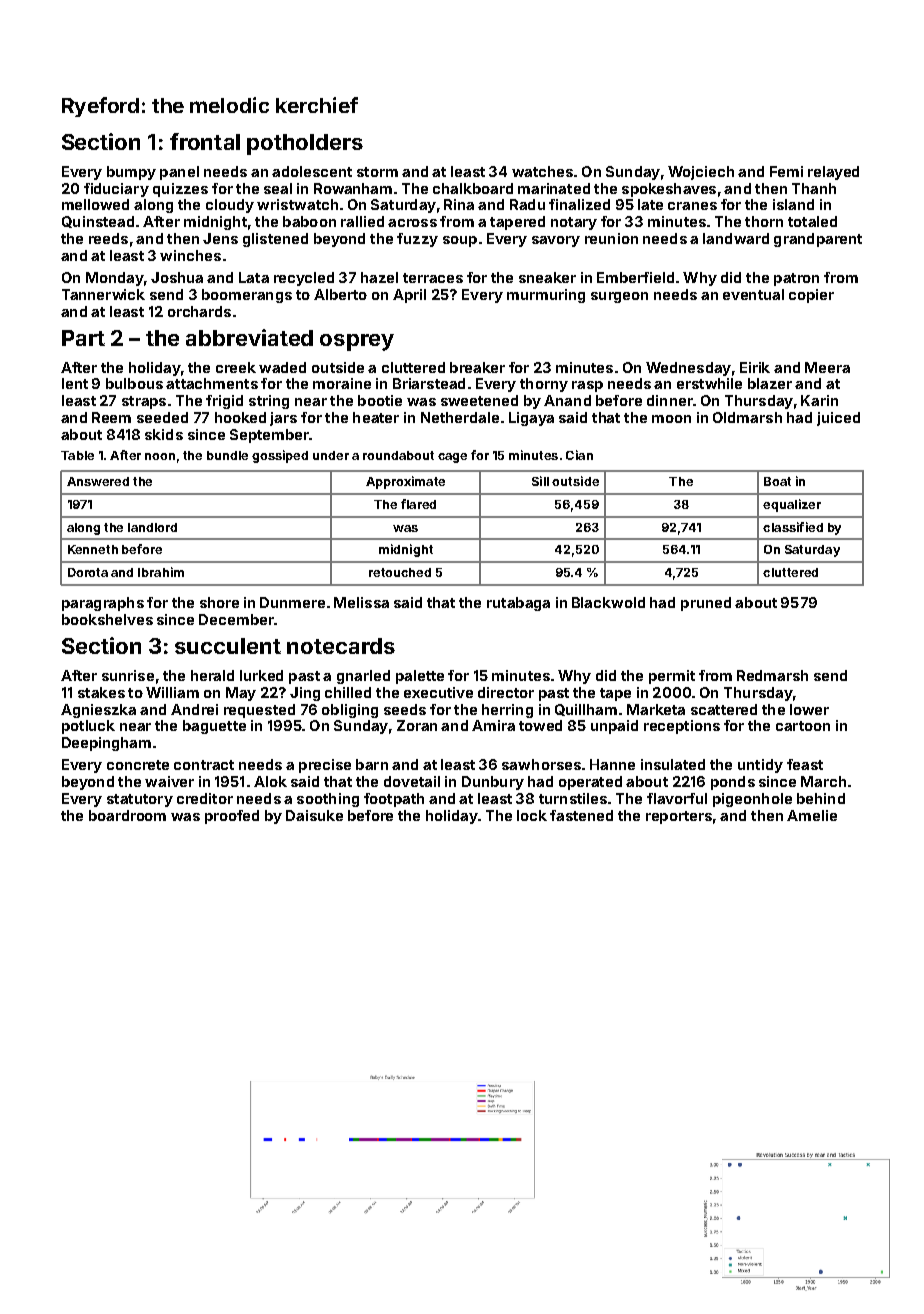 The image size is (924, 1314). Describe the element at coordinates (772, 675) in the screenshot. I see `Redmarsh` at that location.
